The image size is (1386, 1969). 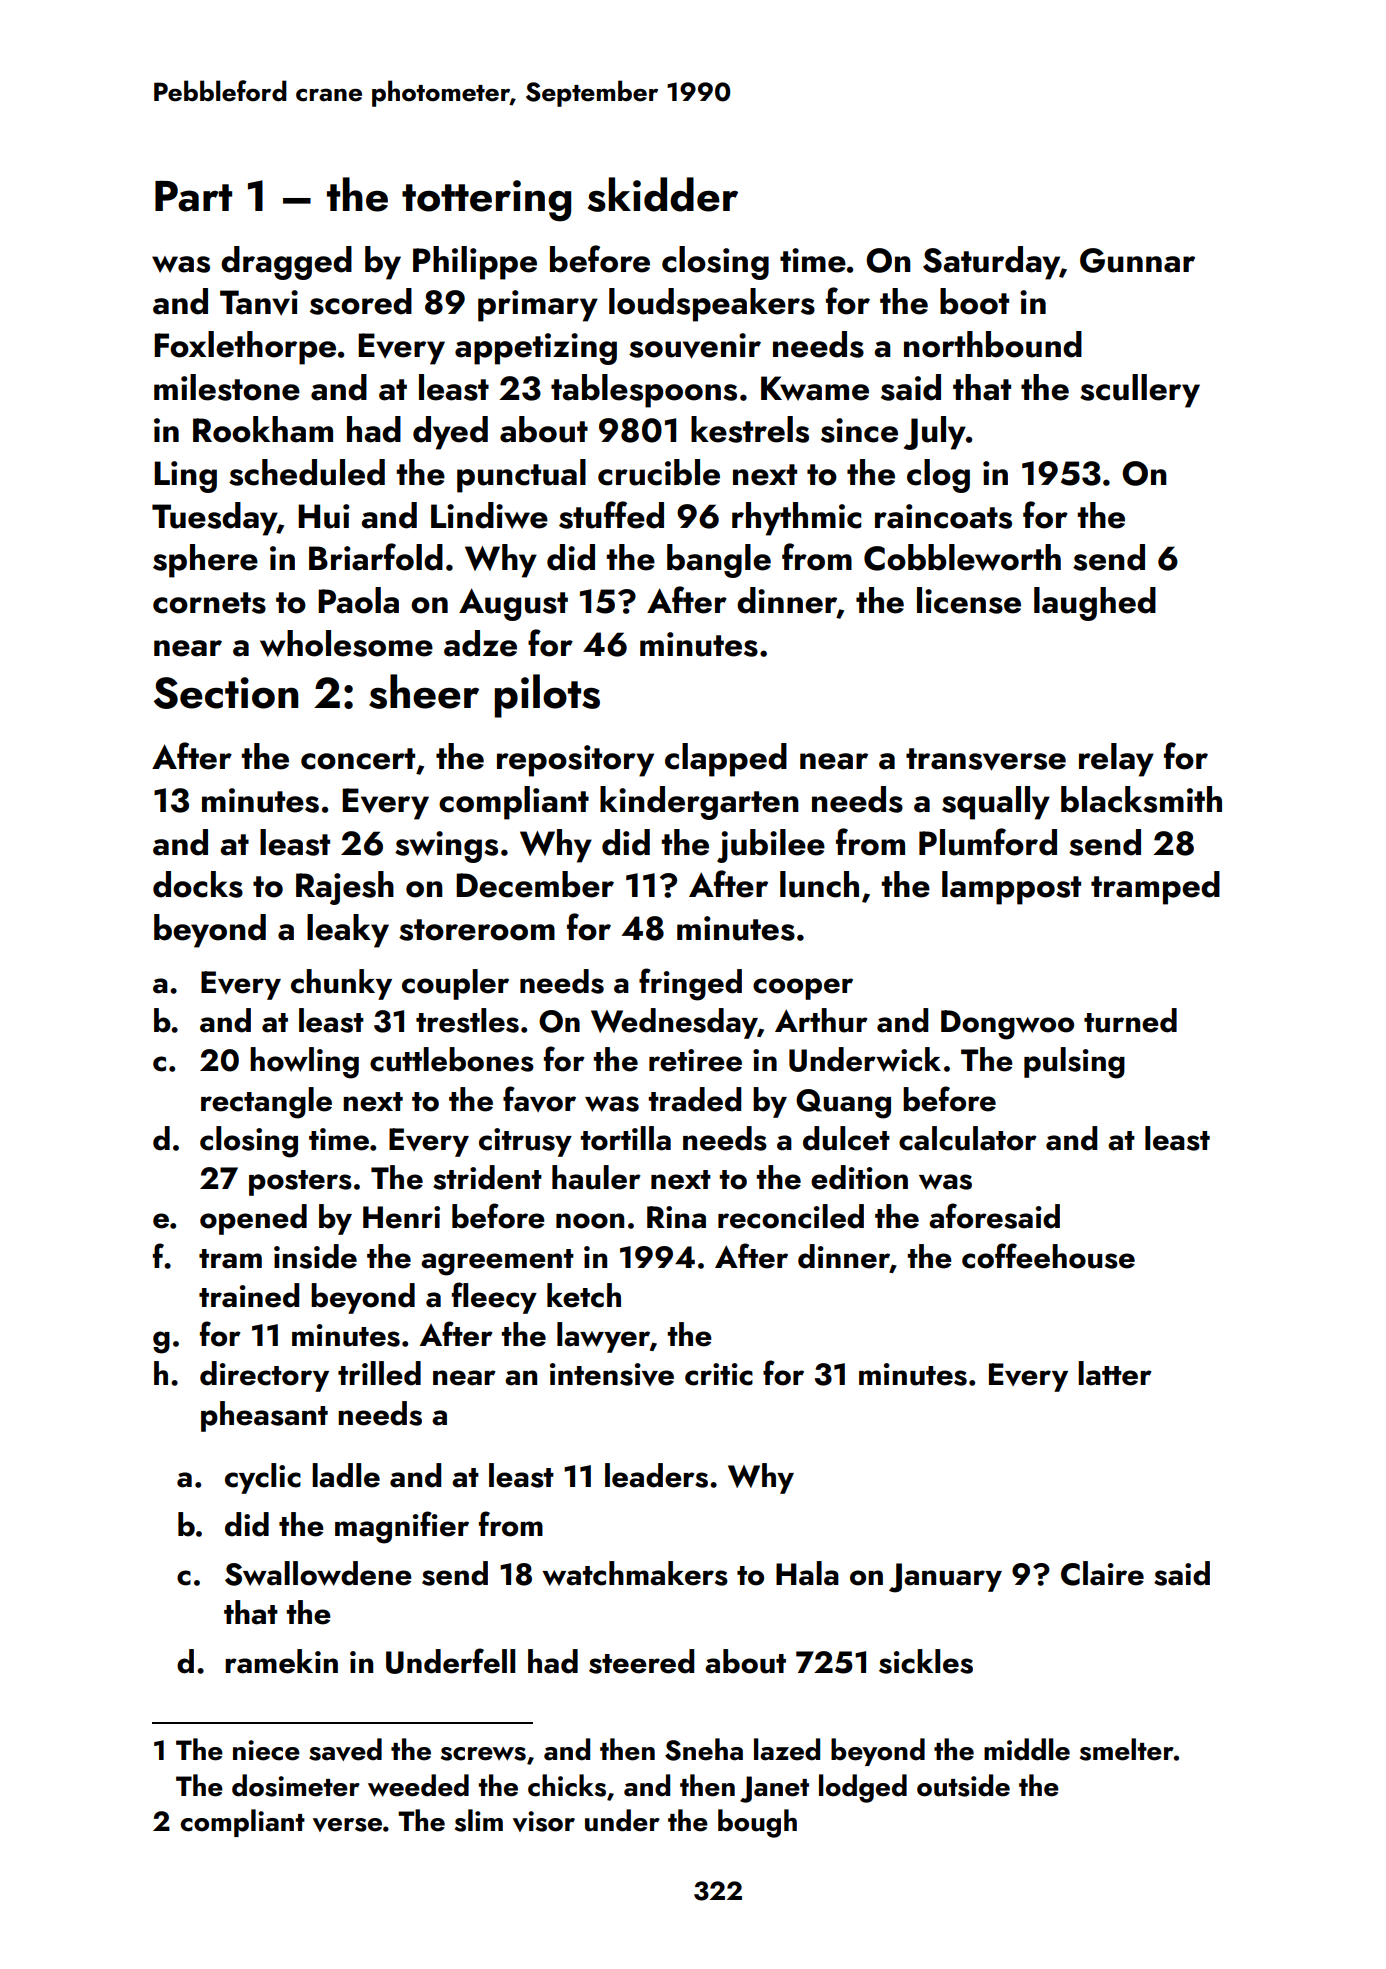 I want to click on Gunnar, so click(x=1137, y=260).
